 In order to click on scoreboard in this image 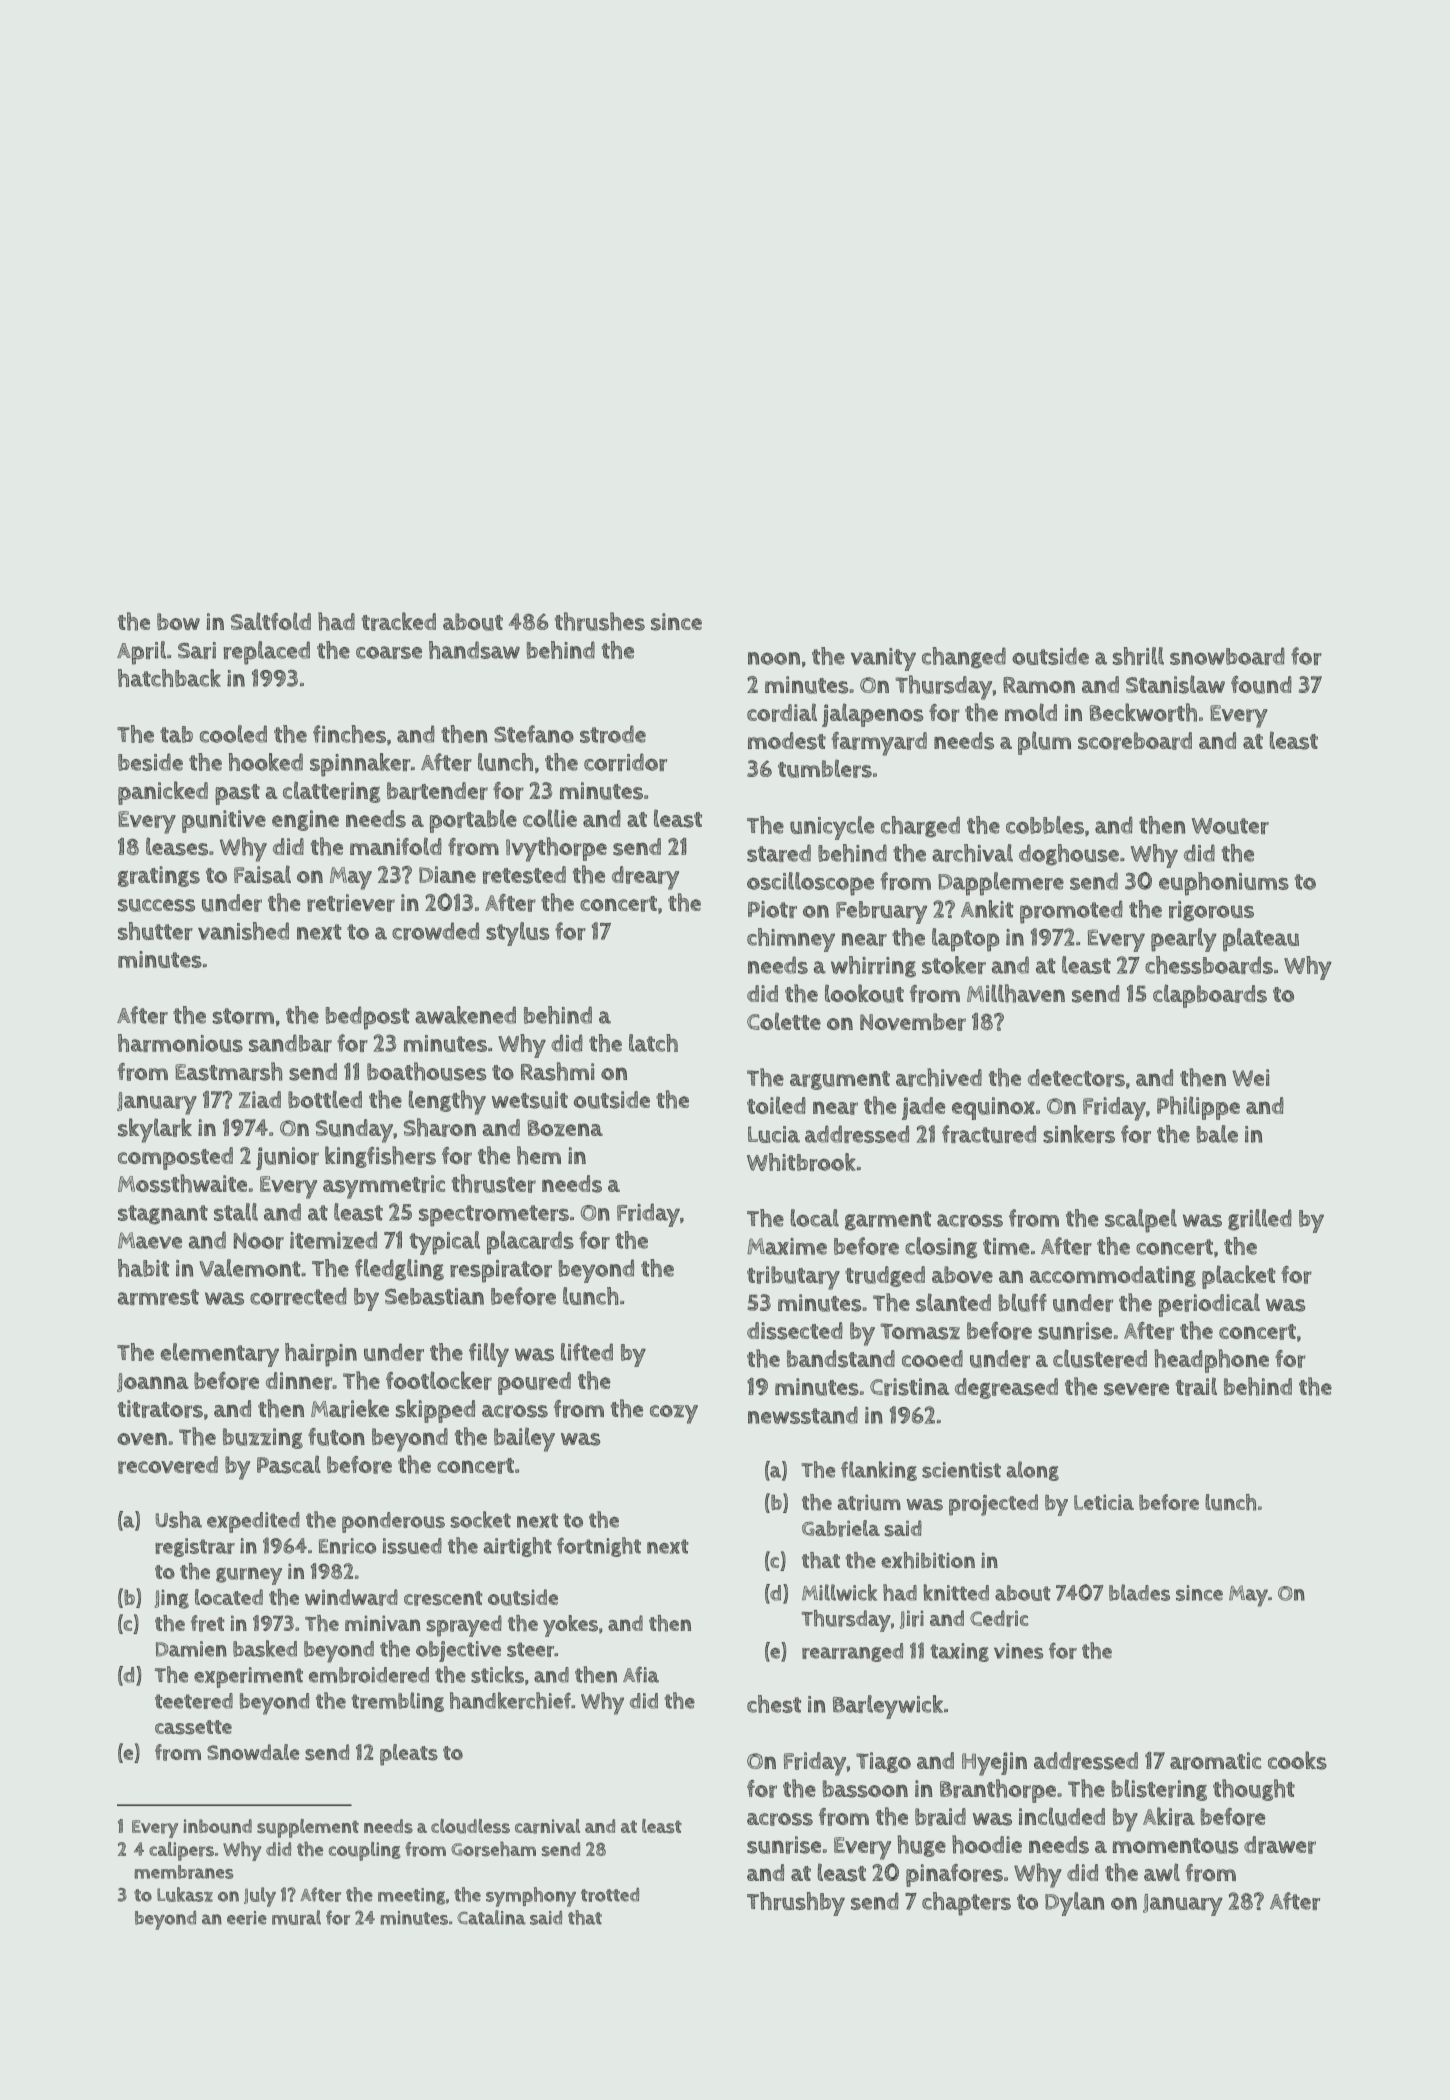, I will do `click(1135, 741)`.
